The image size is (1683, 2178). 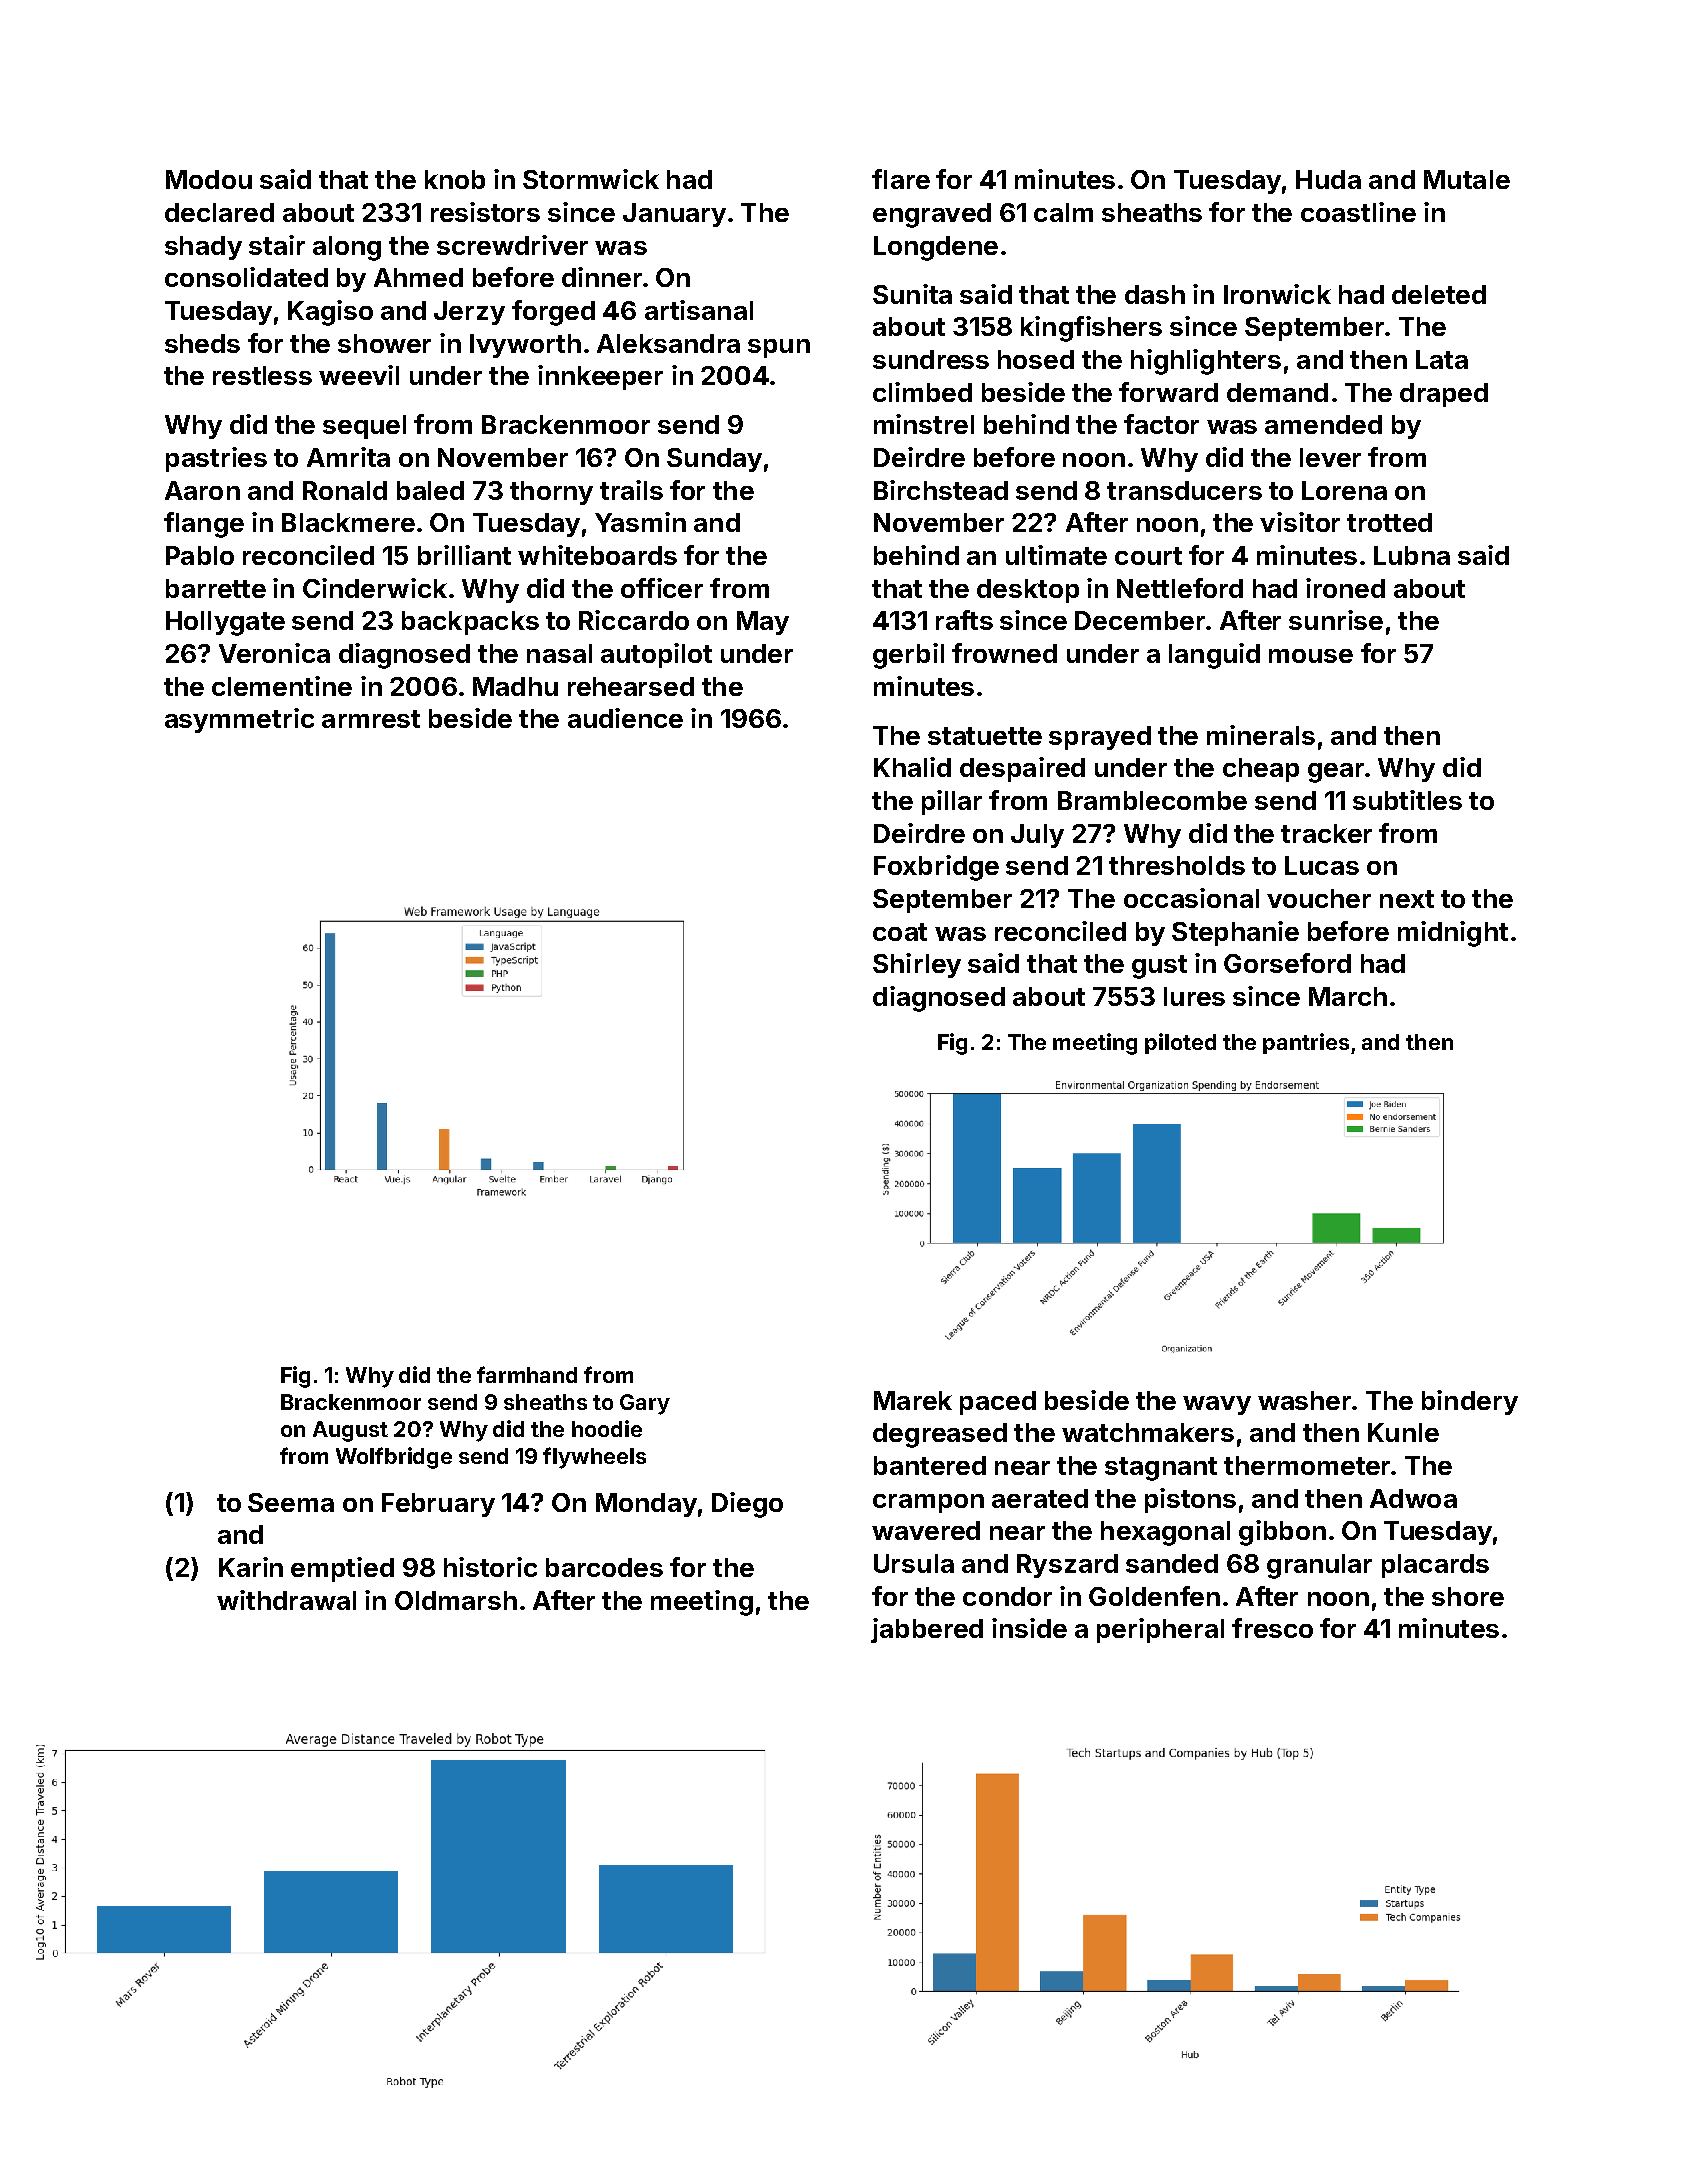 What do you see at coordinates (239, 720) in the screenshot?
I see `asymmetric` at bounding box center [239, 720].
